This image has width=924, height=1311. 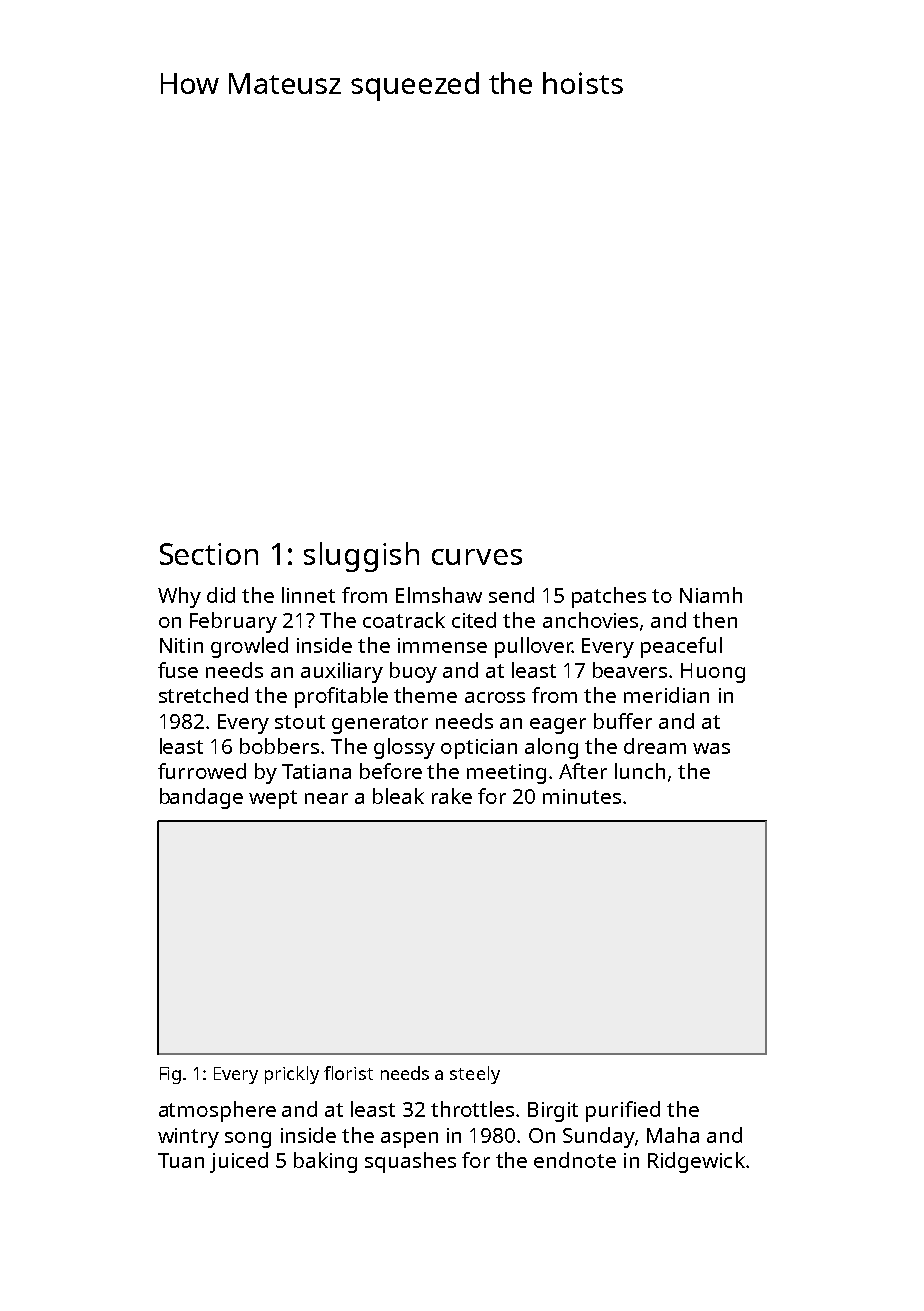 I want to click on prickly, so click(x=292, y=1075).
